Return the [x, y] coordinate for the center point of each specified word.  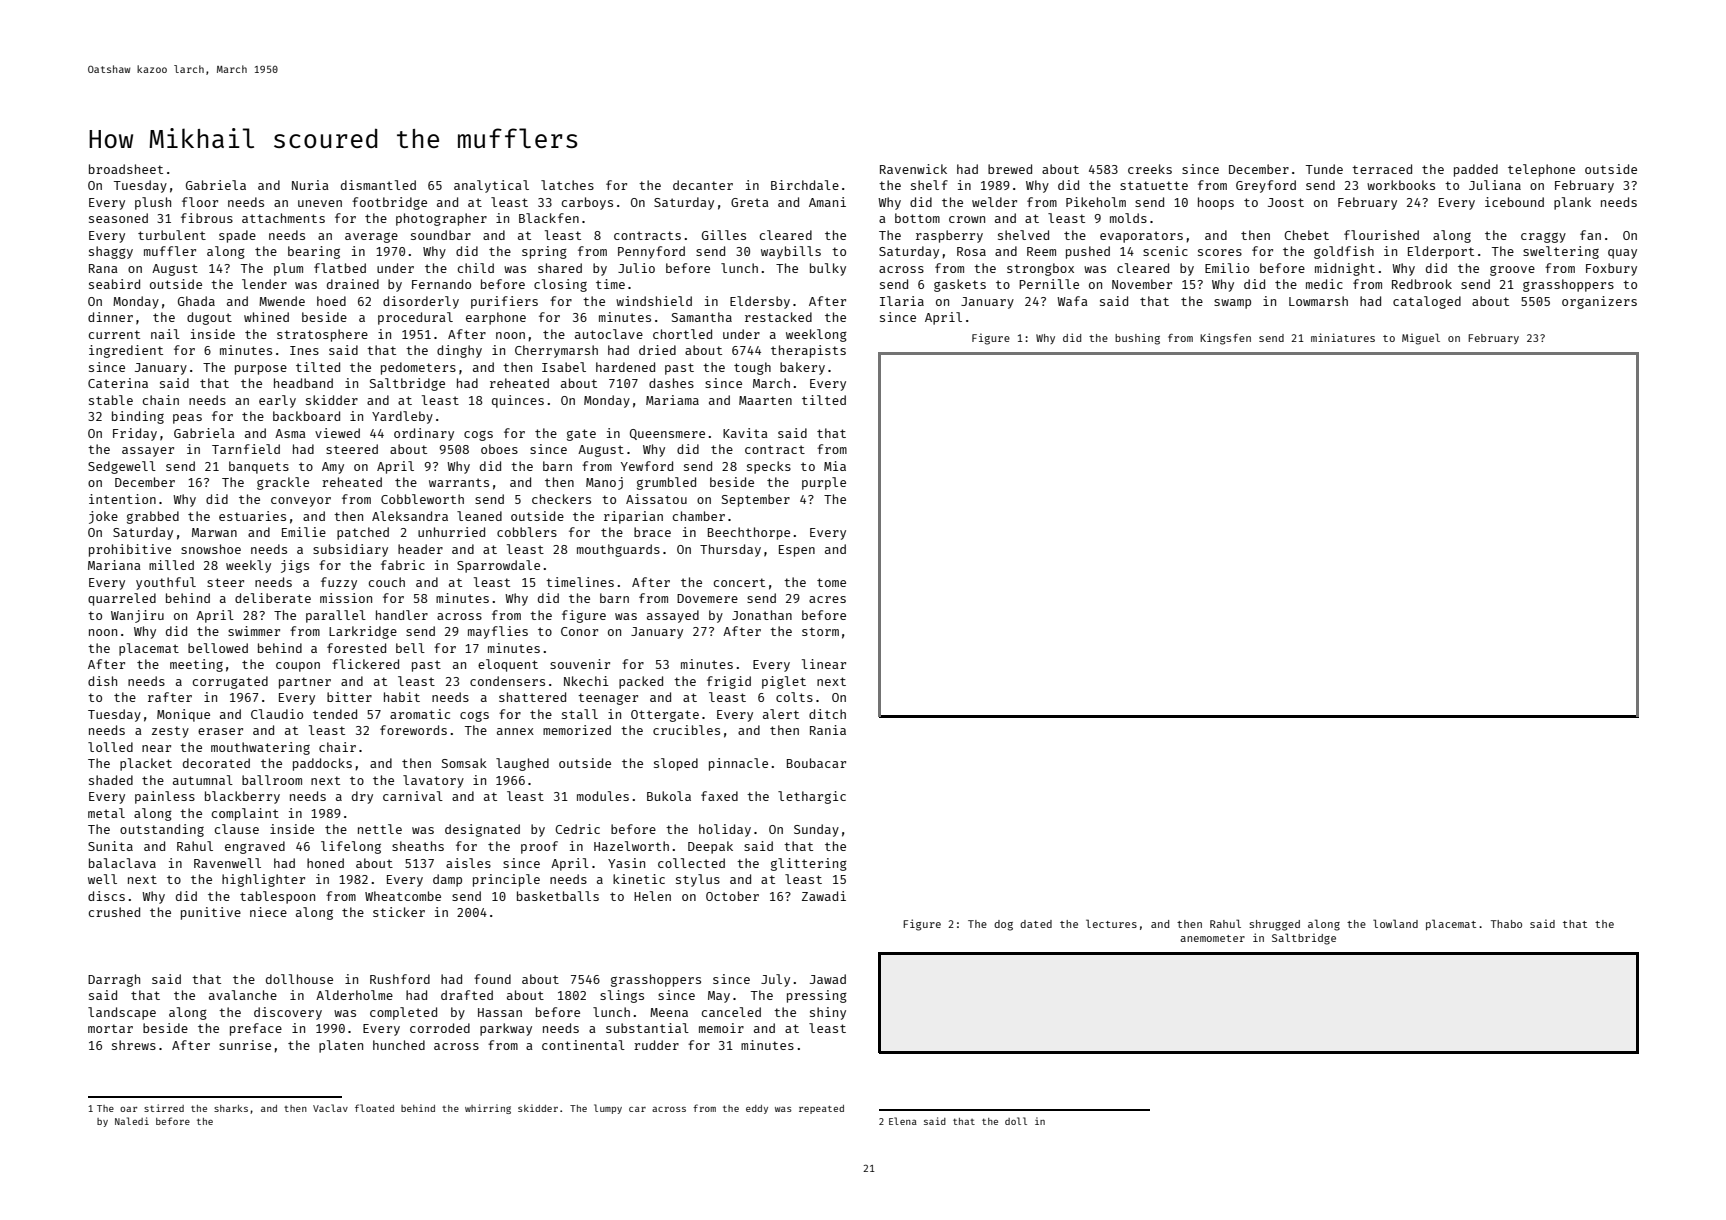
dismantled [378, 185]
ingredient [126, 351]
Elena [903, 1121]
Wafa [1072, 301]
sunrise [245, 1045]
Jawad [828, 979]
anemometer [1212, 938]
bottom [917, 218]
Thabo [1506, 924]
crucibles [686, 730]
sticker [399, 912]
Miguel [1421, 339]
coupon [298, 667]
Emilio [1227, 268]
